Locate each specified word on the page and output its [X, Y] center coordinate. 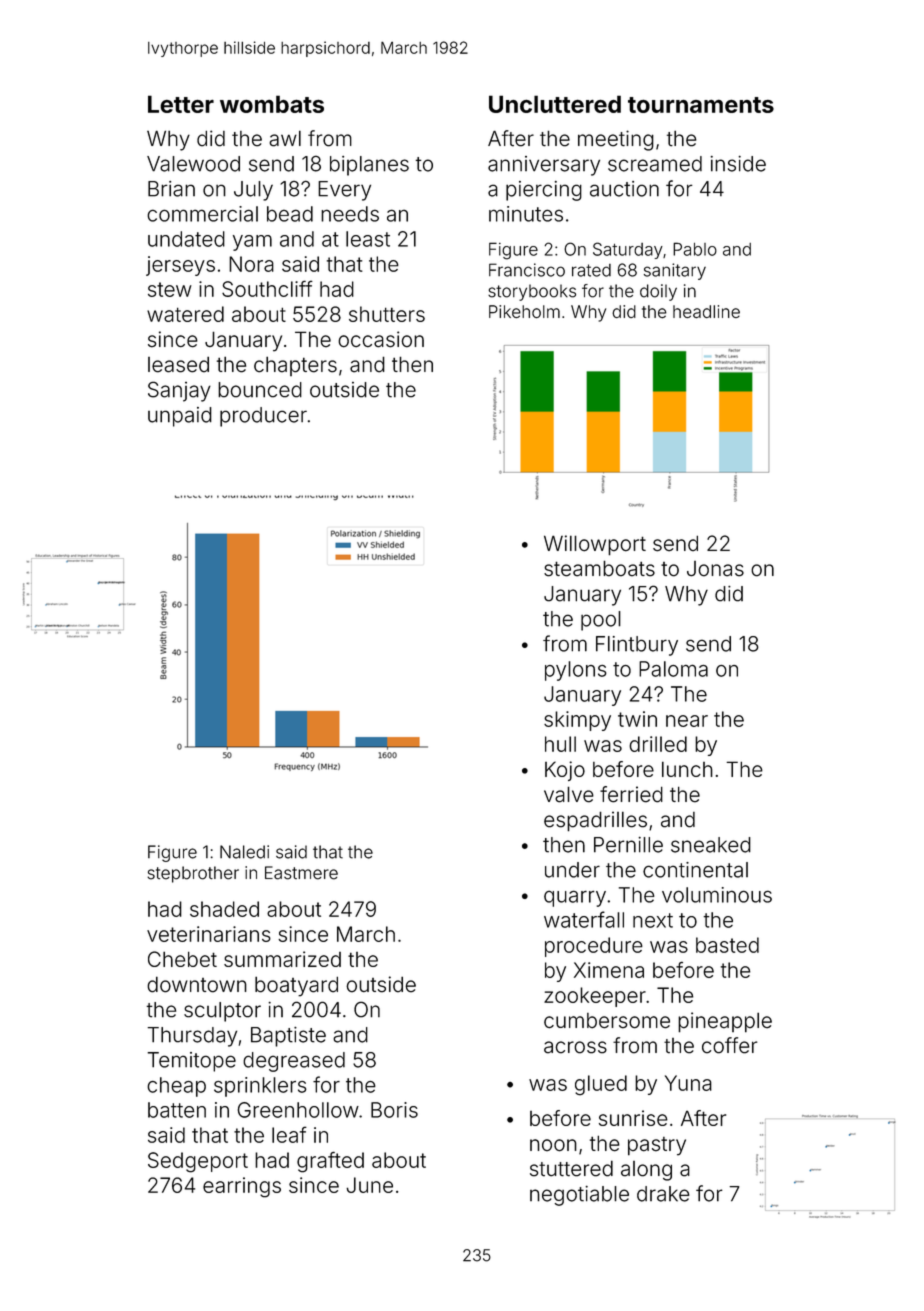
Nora [251, 264]
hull [560, 744]
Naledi [244, 852]
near [687, 721]
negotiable [579, 1196]
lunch [687, 769]
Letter [181, 104]
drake [663, 1194]
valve [569, 794]
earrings [242, 1187]
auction [624, 189]
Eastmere [301, 873]
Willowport [595, 545]
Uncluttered [555, 104]
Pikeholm [524, 311]
